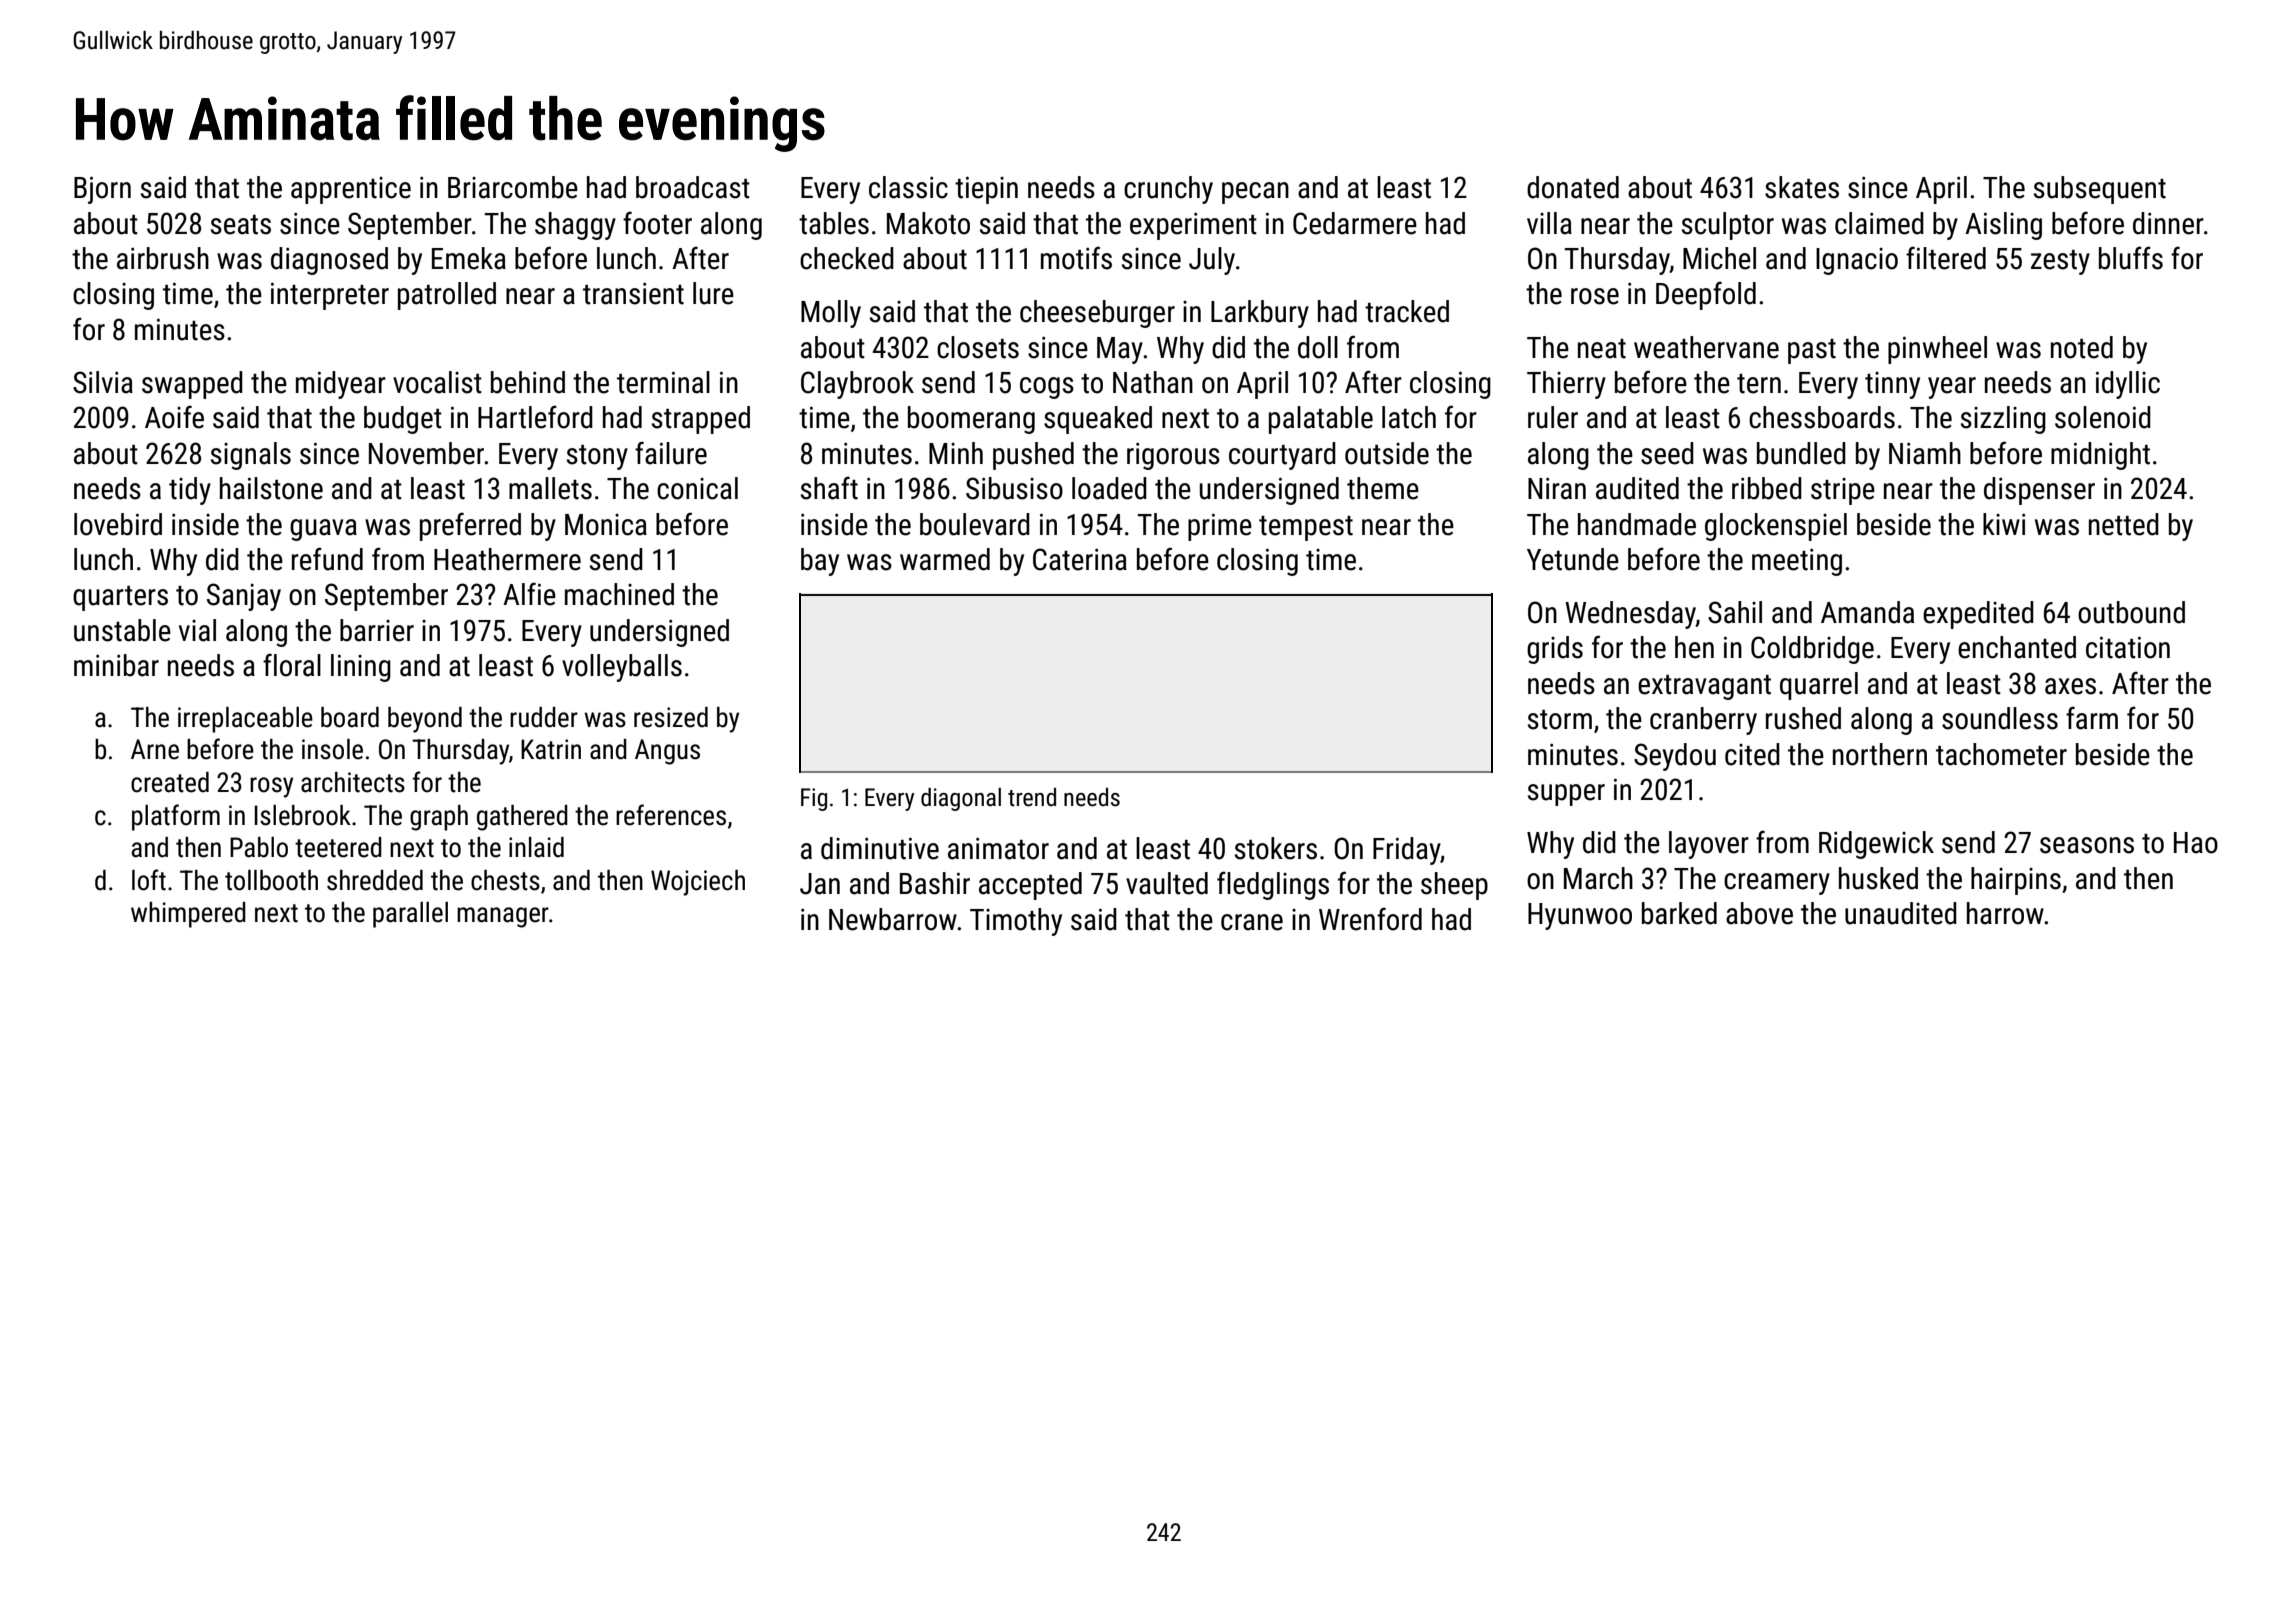  What do you see at coordinates (2087, 845) in the image?
I see `seasons` at bounding box center [2087, 845].
